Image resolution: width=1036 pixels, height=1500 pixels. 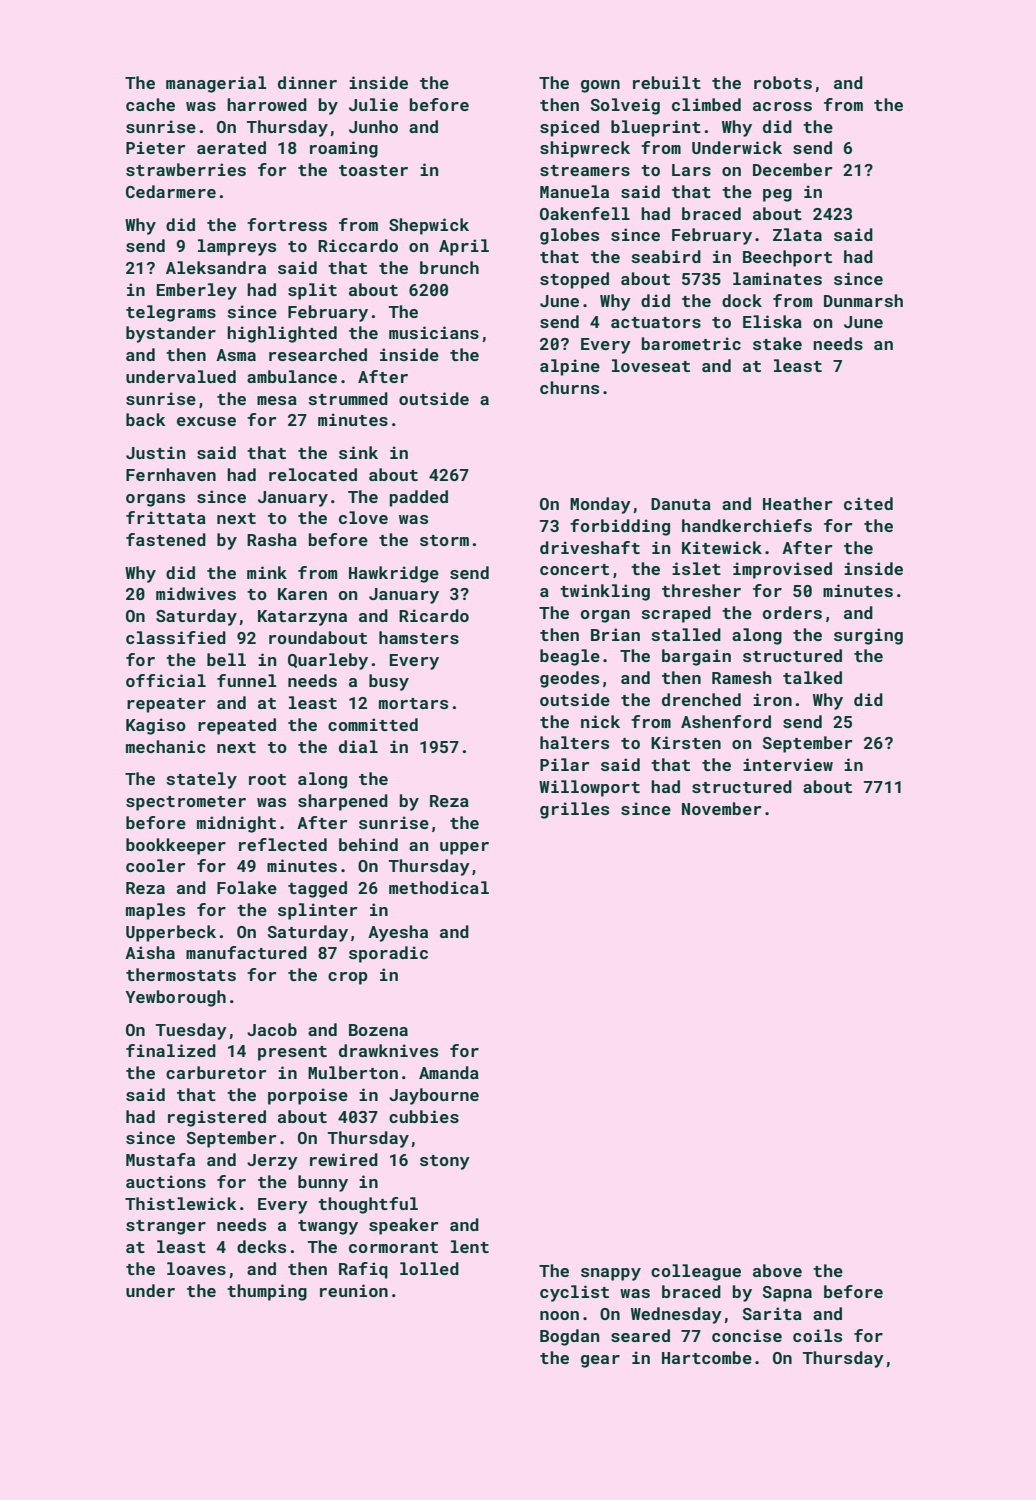 What do you see at coordinates (585, 170) in the page?
I see `streamers` at bounding box center [585, 170].
